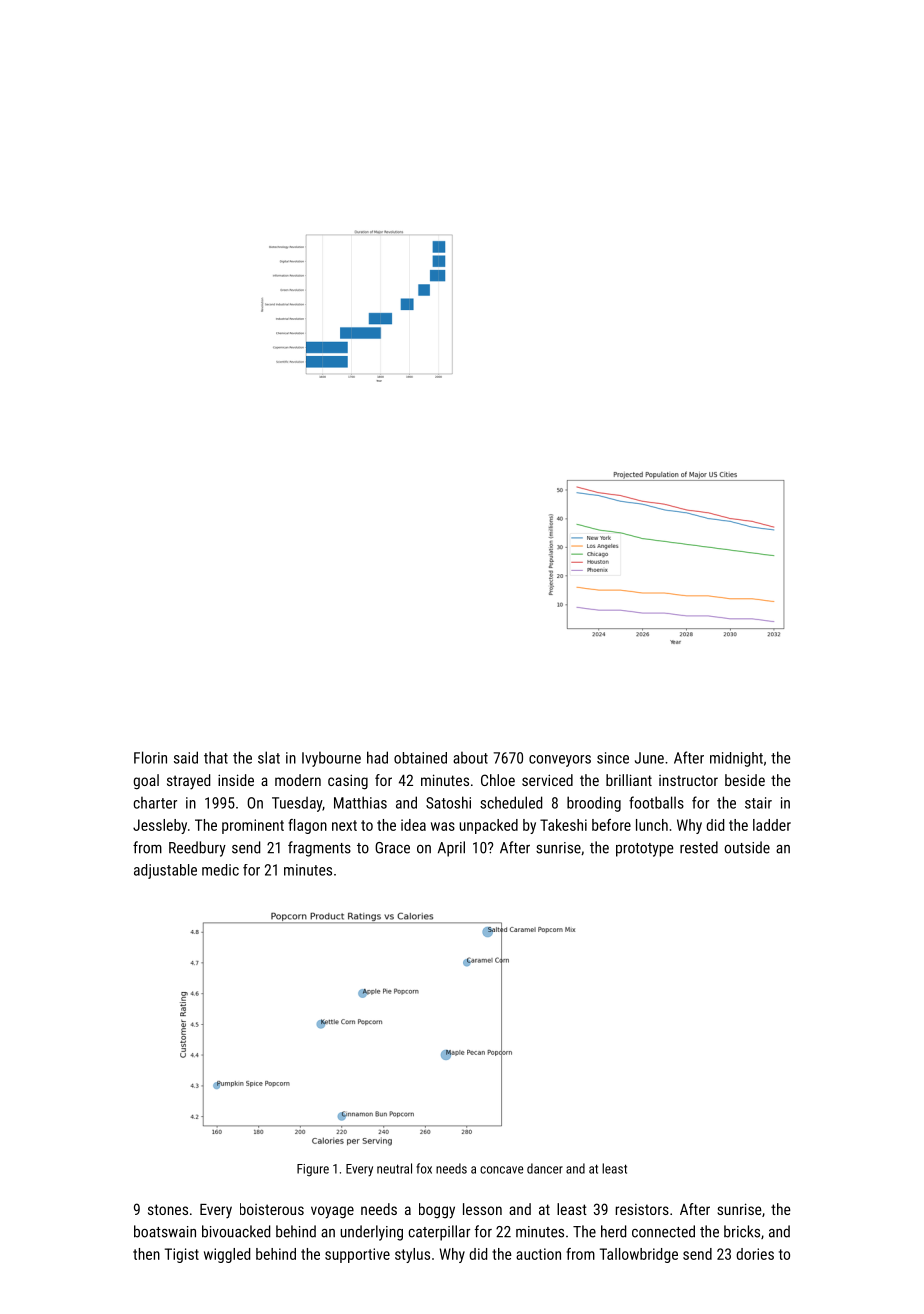 The height and width of the document is (1314, 924). What do you see at coordinates (545, 1168) in the document?
I see `dancer` at bounding box center [545, 1168].
